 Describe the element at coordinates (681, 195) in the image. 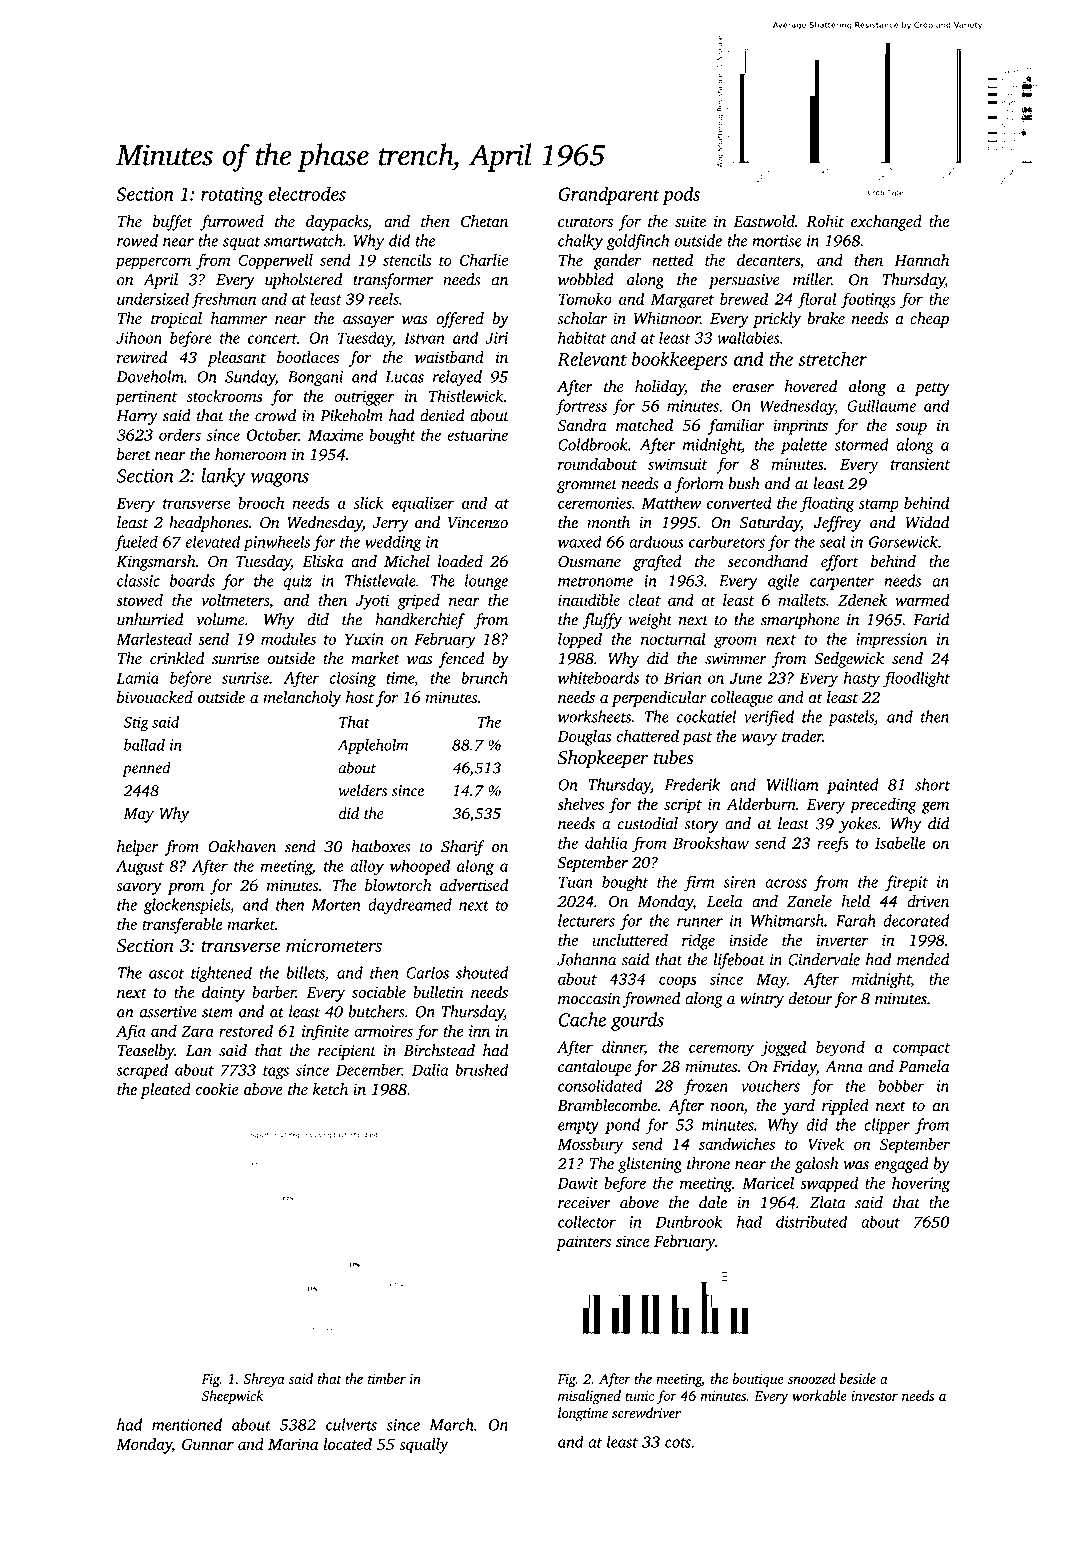

I see `pods` at that location.
